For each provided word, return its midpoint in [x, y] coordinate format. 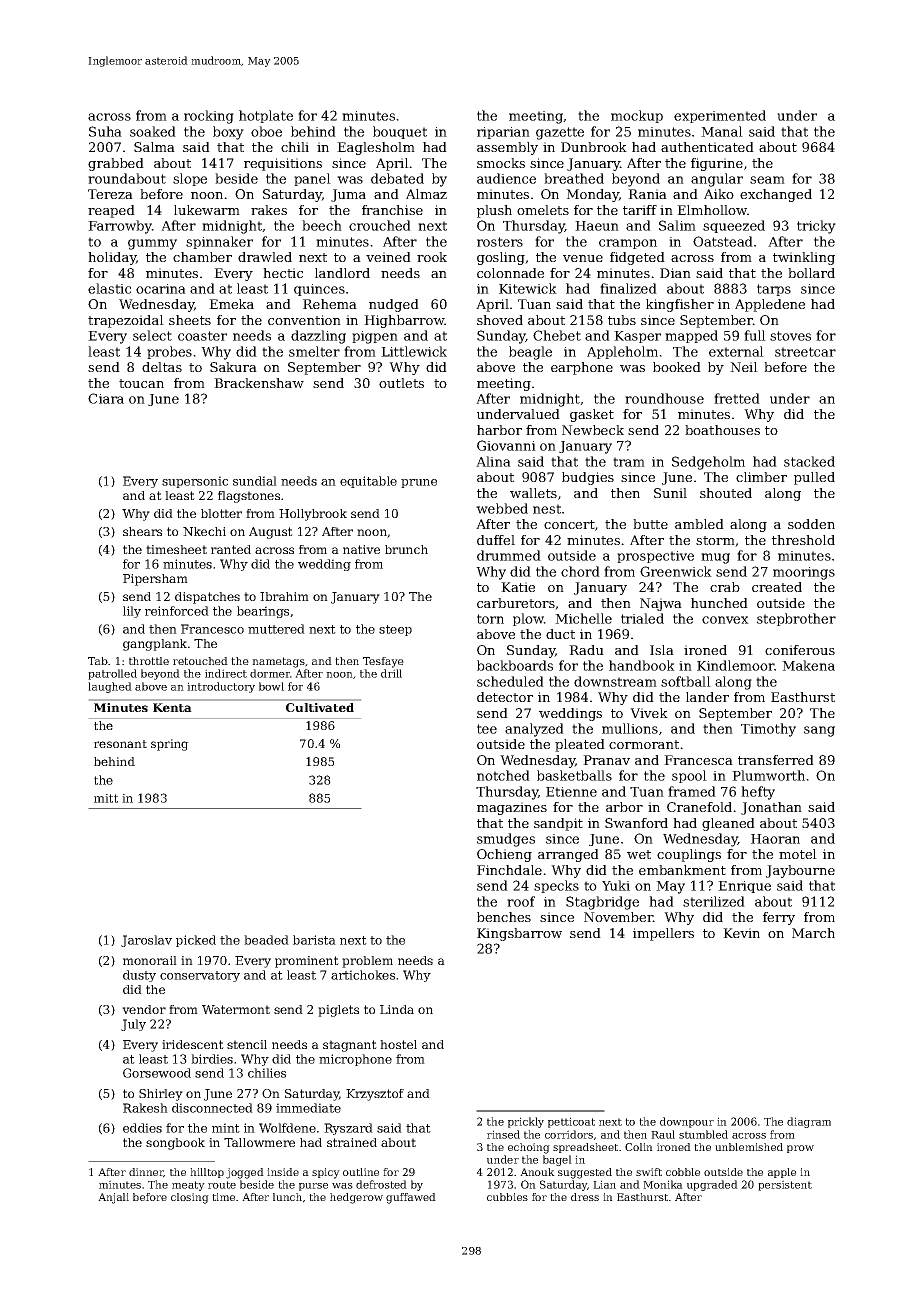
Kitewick [528, 288]
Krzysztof [375, 1095]
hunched [719, 603]
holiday [112, 258]
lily [132, 612]
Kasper [637, 337]
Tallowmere [259, 1142]
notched [503, 775]
